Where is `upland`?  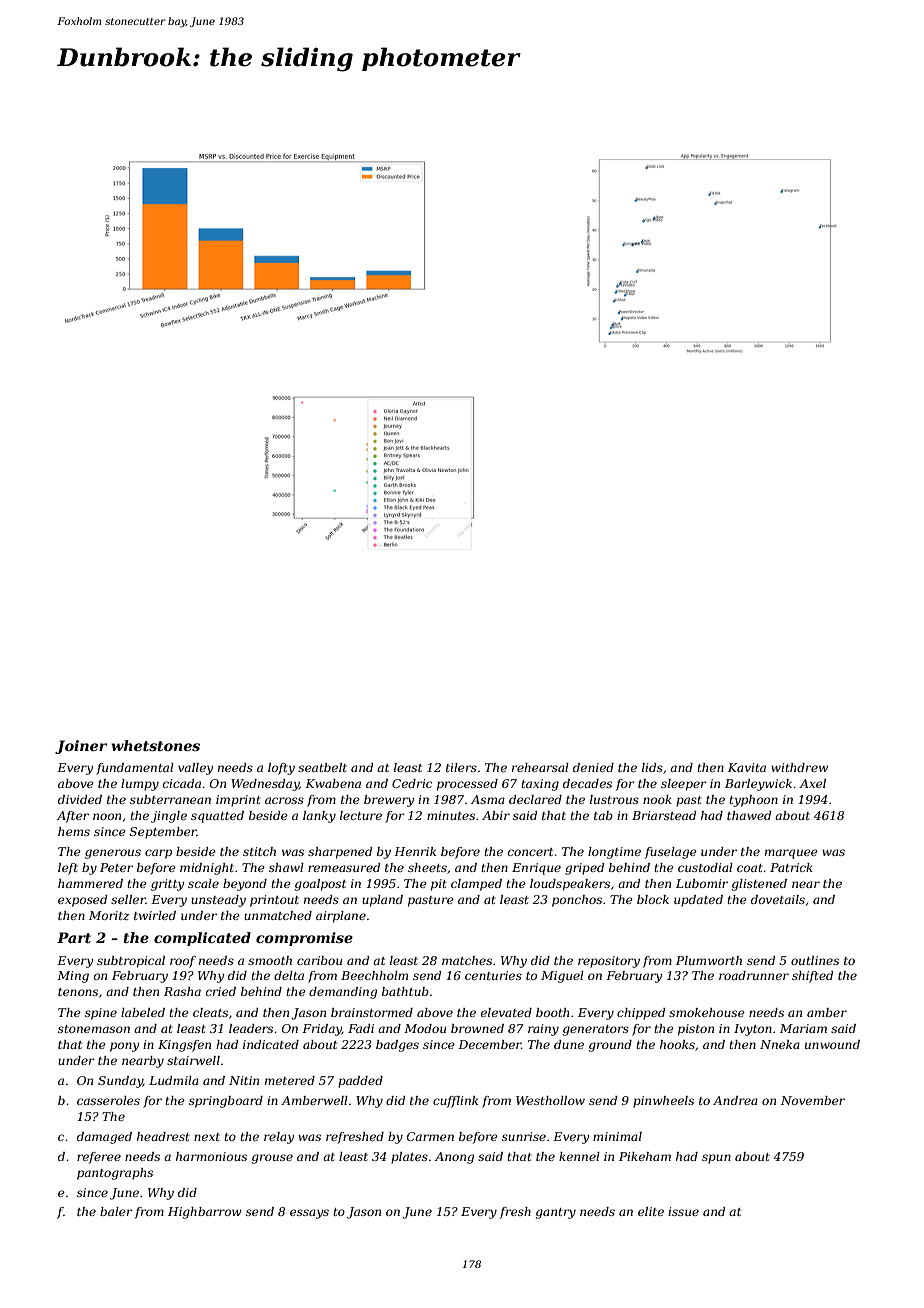
upland is located at coordinates (382, 901).
